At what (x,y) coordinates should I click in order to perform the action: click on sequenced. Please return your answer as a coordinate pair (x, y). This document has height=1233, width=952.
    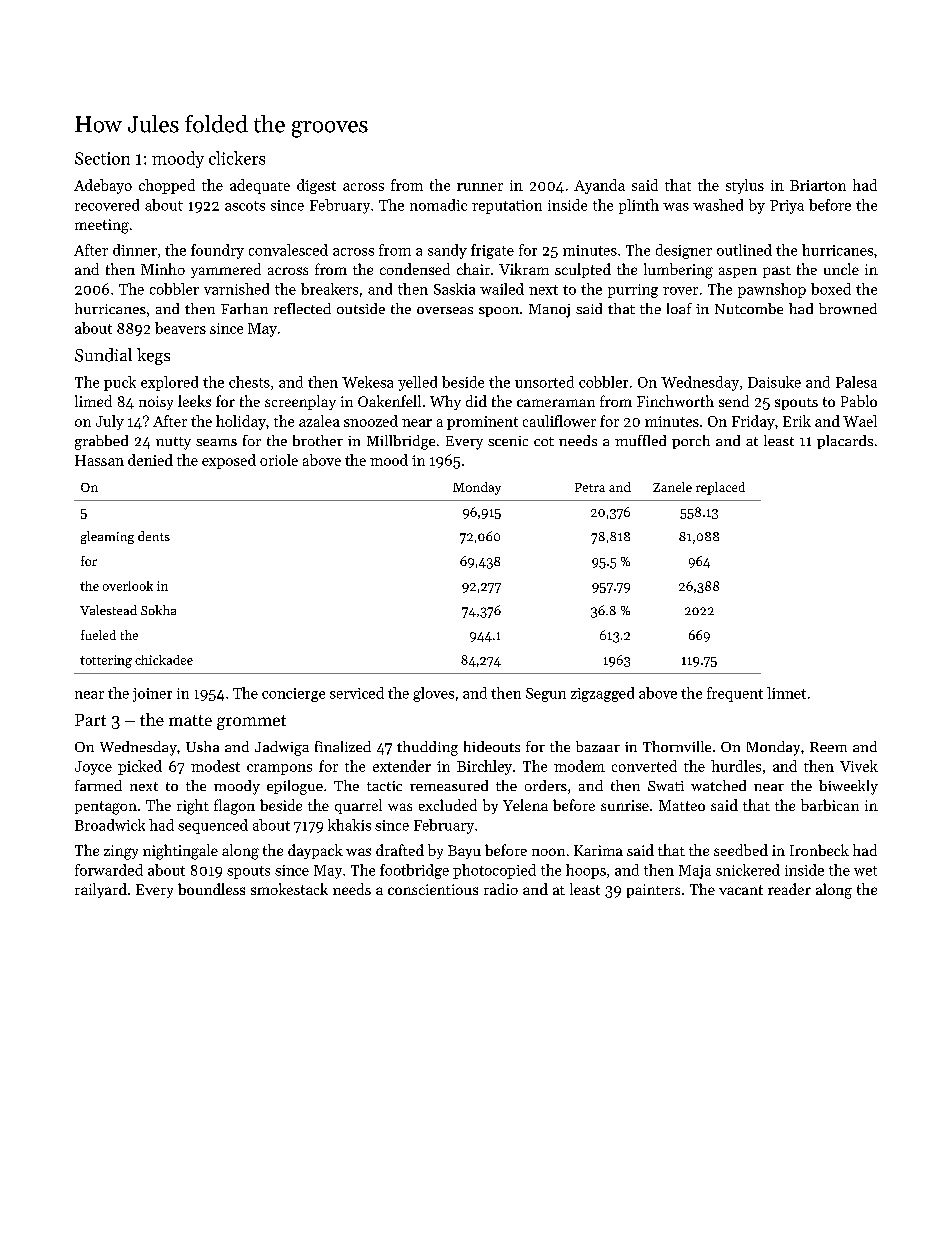
    Looking at the image, I should click on (213, 826).
